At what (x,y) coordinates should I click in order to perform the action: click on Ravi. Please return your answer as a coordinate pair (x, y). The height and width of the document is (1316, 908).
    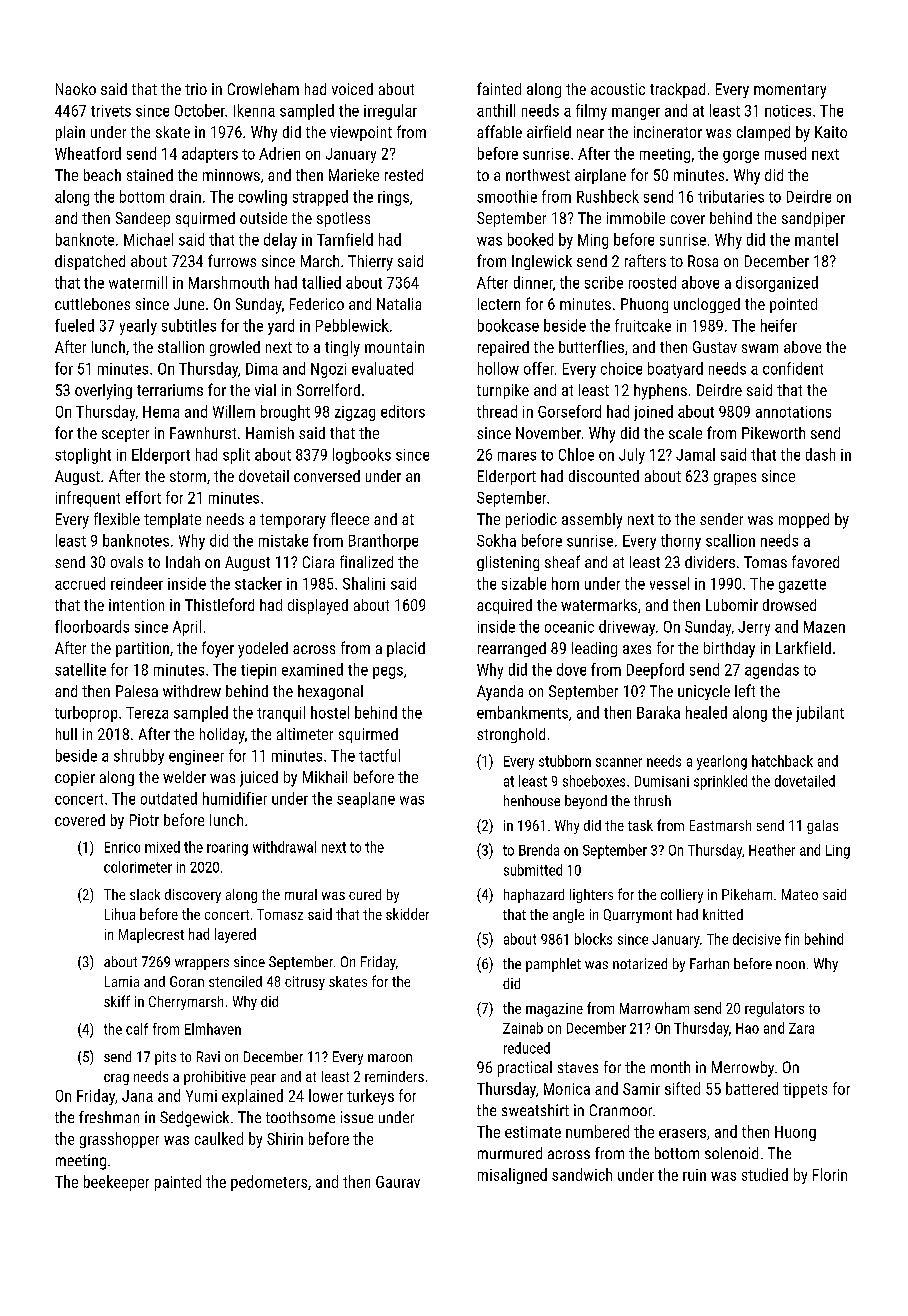
    Looking at the image, I should click on (208, 1056).
